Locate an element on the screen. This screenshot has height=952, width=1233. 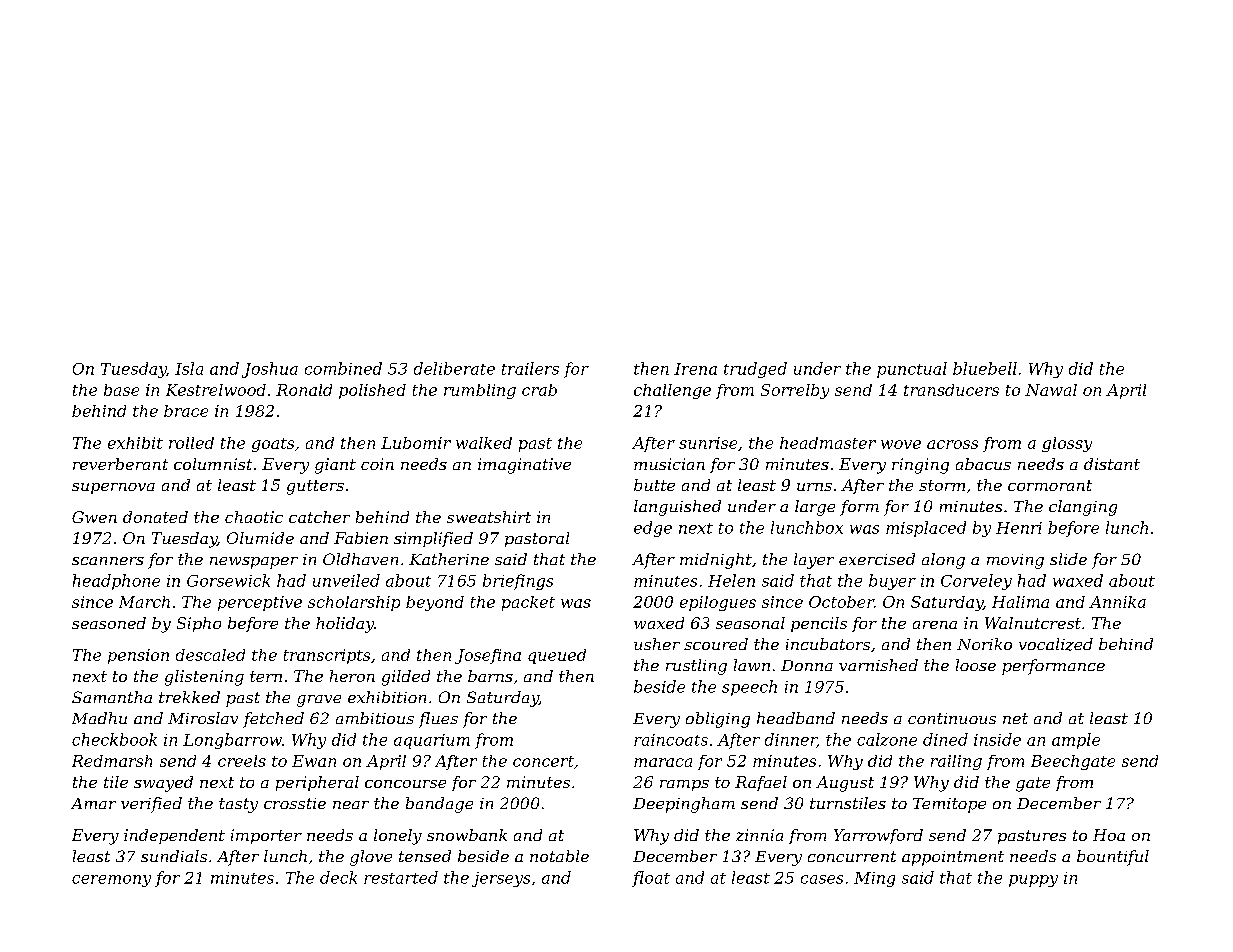
rolled is located at coordinates (191, 443).
